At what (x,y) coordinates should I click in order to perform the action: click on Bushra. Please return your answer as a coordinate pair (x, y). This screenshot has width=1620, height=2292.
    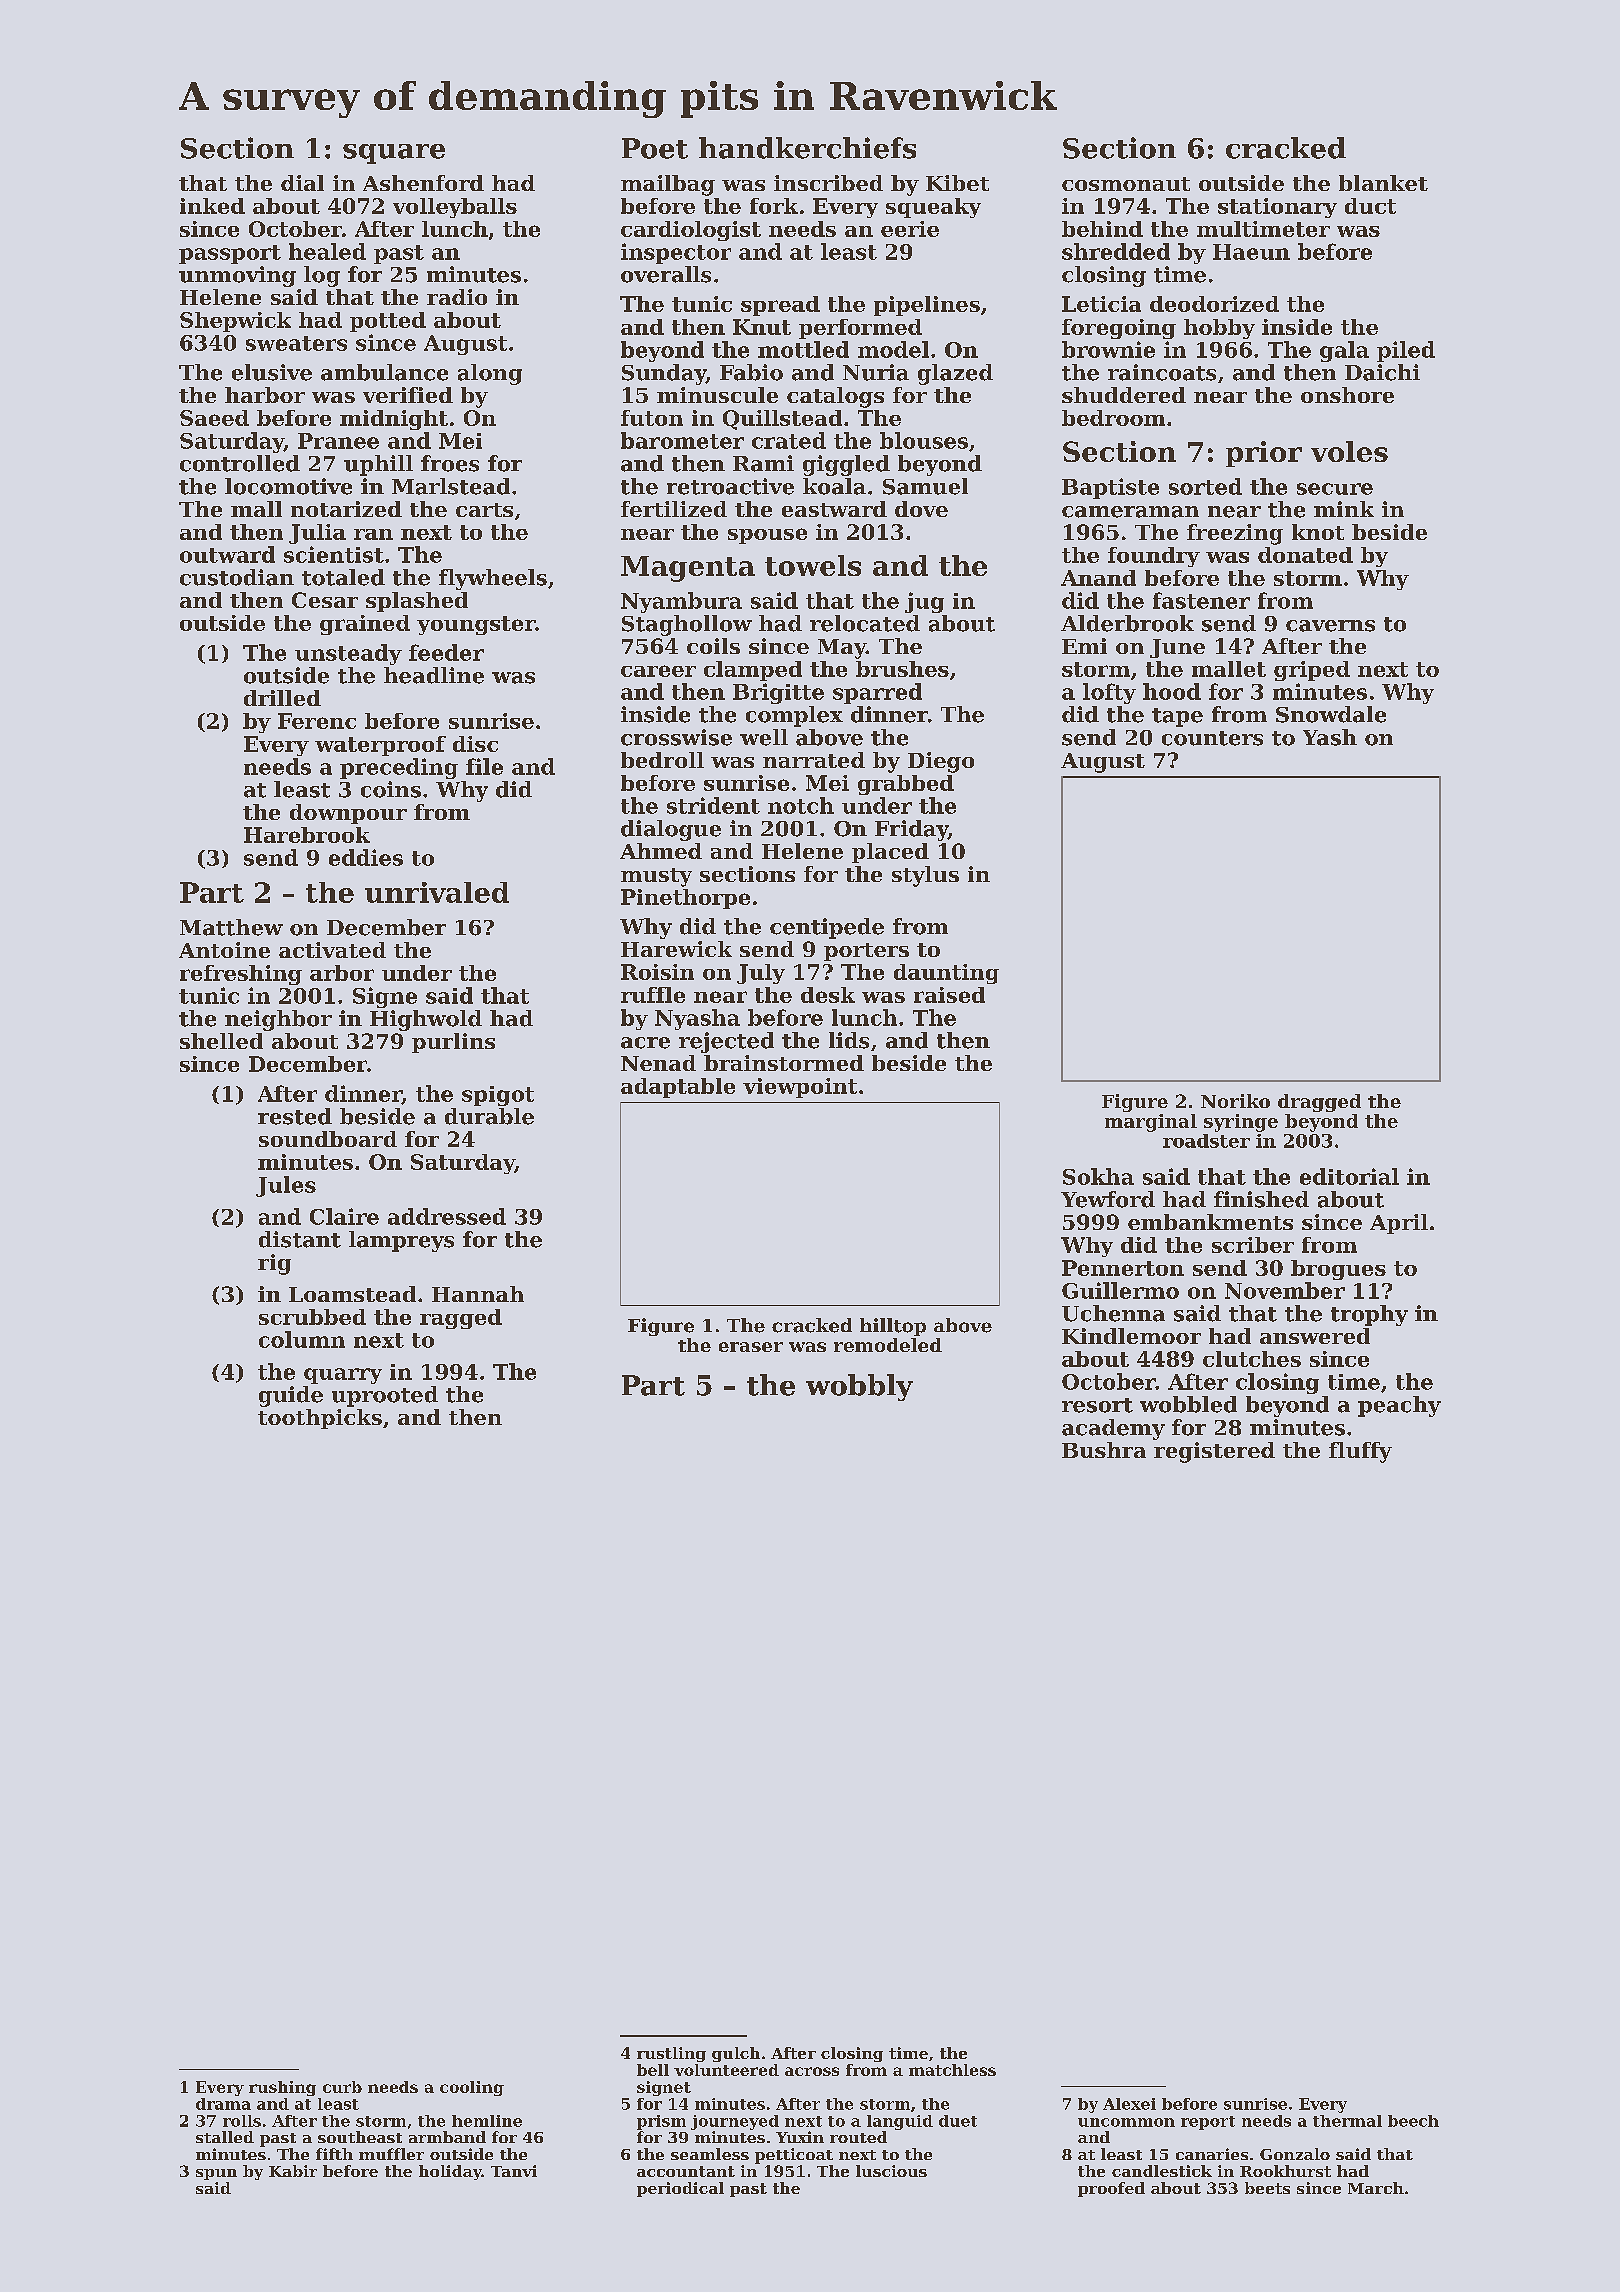
    Looking at the image, I should click on (1104, 1450).
